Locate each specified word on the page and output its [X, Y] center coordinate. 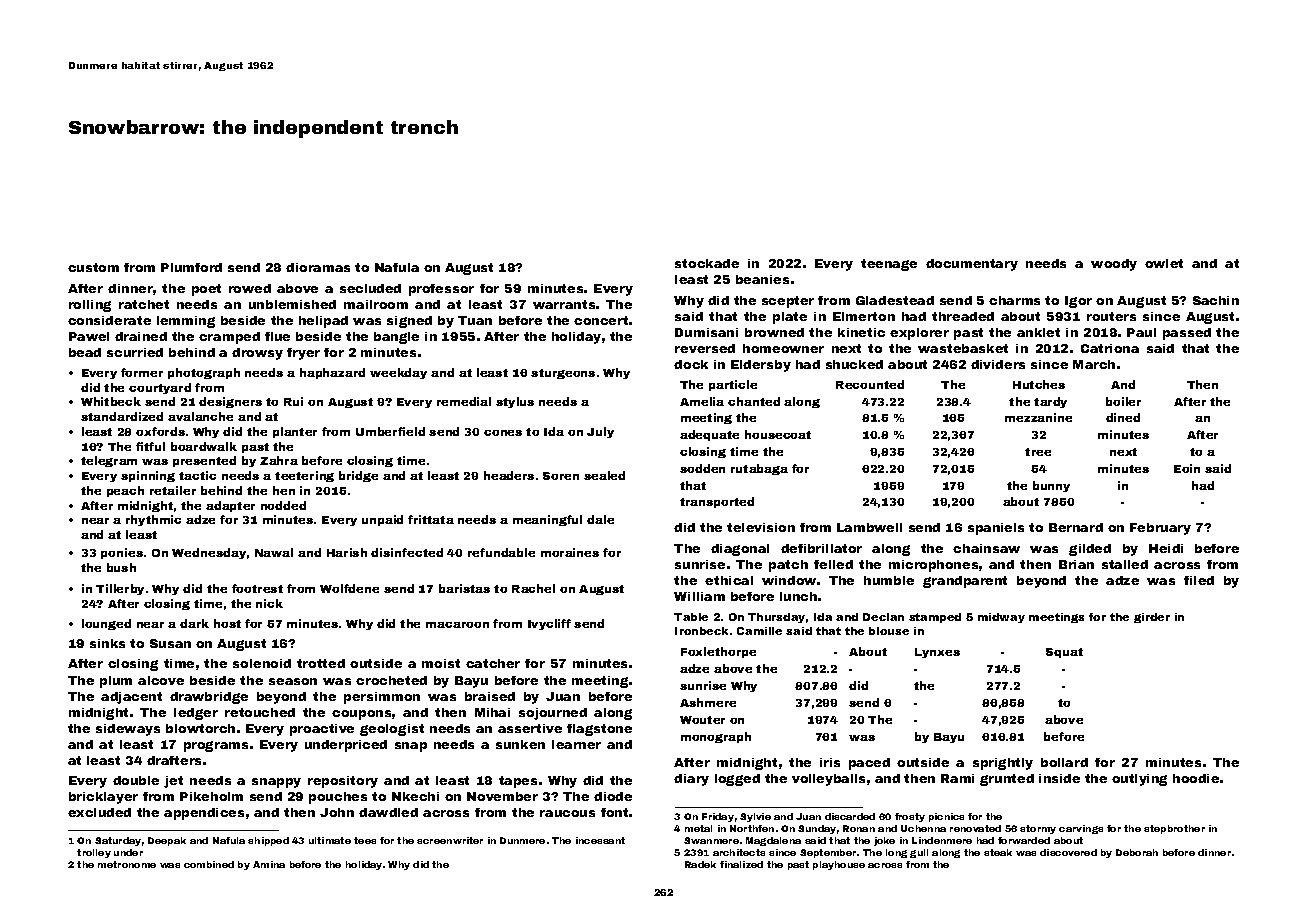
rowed [250, 288]
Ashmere [708, 702]
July [600, 432]
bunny [1051, 486]
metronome [127, 864]
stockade [707, 263]
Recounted [870, 384]
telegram [109, 461]
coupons [361, 715]
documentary [972, 265]
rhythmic [153, 520]
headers [509, 475]
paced [869, 764]
